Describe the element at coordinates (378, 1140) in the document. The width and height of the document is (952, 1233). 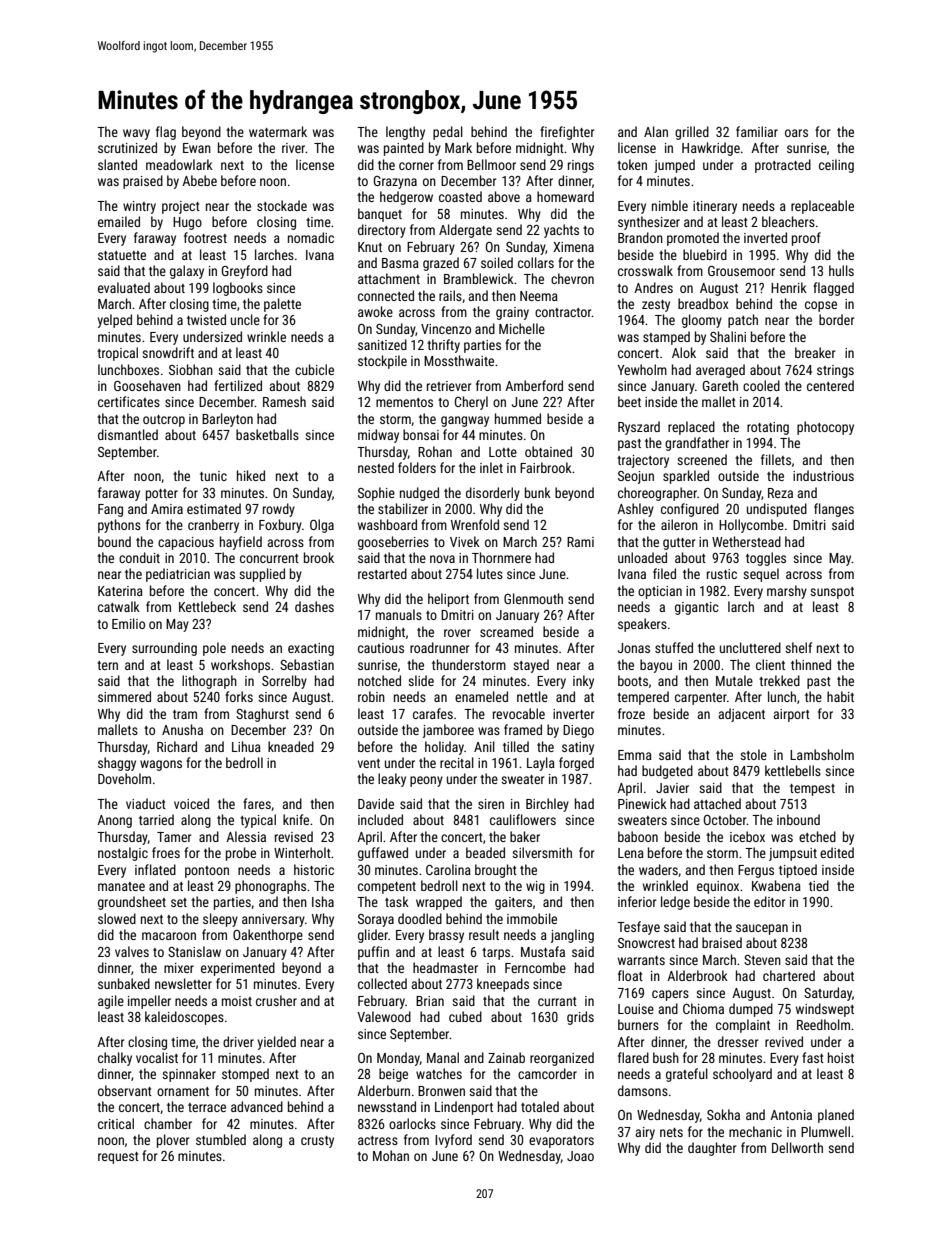
I see `actress` at that location.
